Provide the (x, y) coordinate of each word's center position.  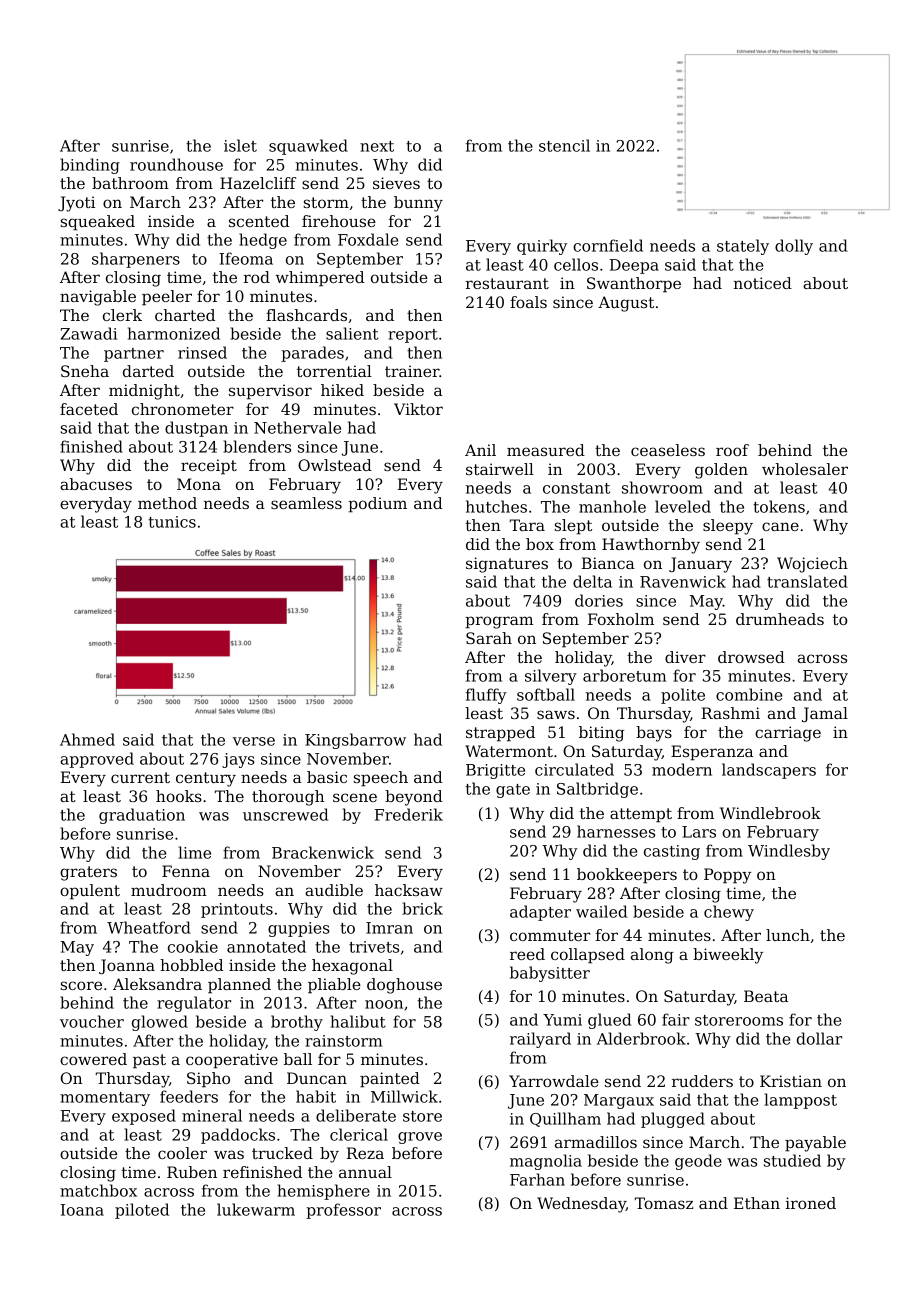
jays (238, 760)
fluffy (486, 696)
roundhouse (176, 164)
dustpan (196, 429)
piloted (142, 1211)
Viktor (418, 409)
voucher (92, 1021)
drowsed (751, 657)
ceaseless (668, 450)
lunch (788, 935)
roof (732, 450)
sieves (396, 183)
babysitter (550, 974)
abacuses (96, 484)
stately (743, 247)
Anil (480, 450)
